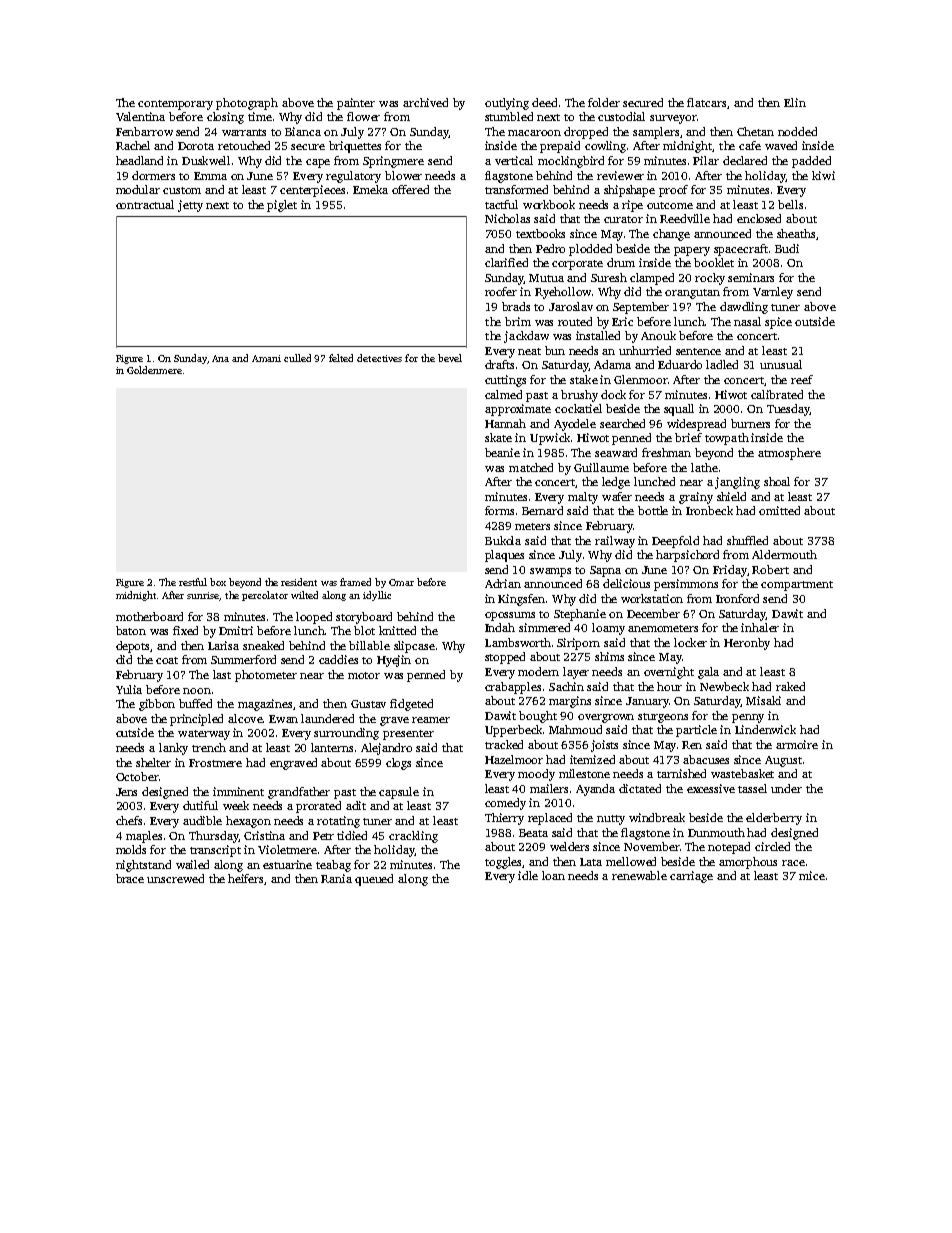  What do you see at coordinates (356, 104) in the screenshot?
I see `painter` at bounding box center [356, 104].
